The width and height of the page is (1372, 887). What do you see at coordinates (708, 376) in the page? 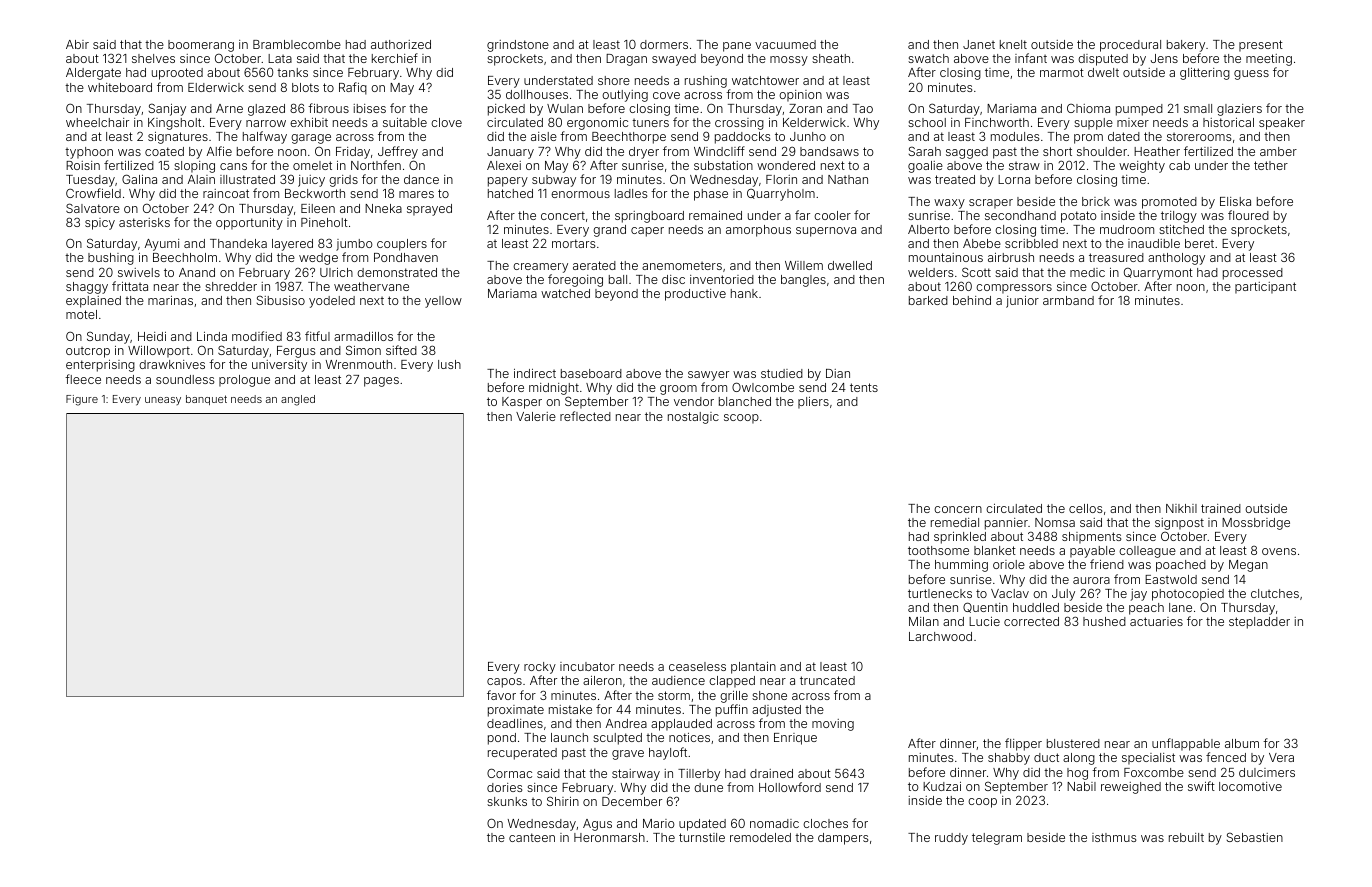
I see `sawyer` at bounding box center [708, 376].
